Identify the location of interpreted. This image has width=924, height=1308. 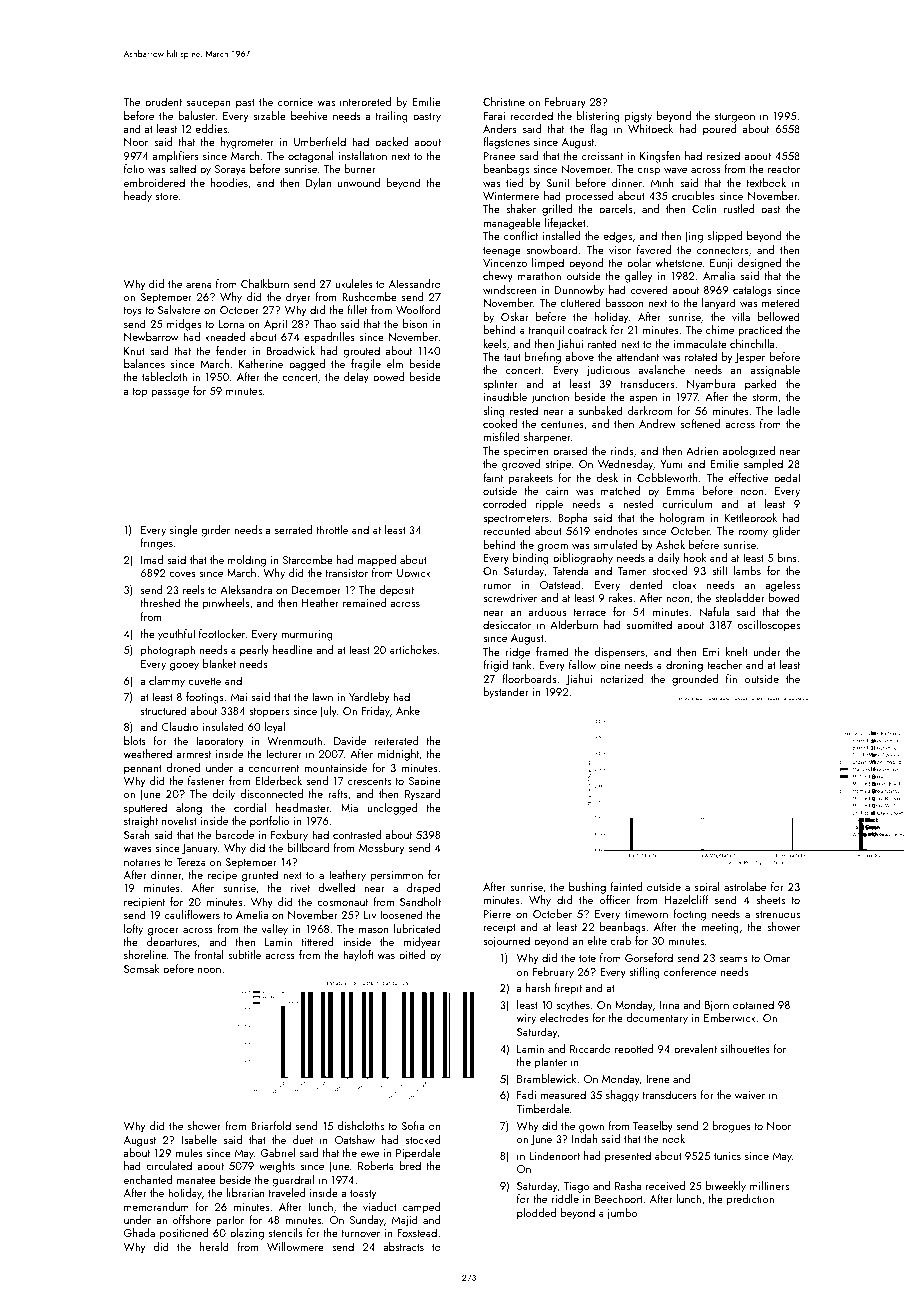
(365, 102).
